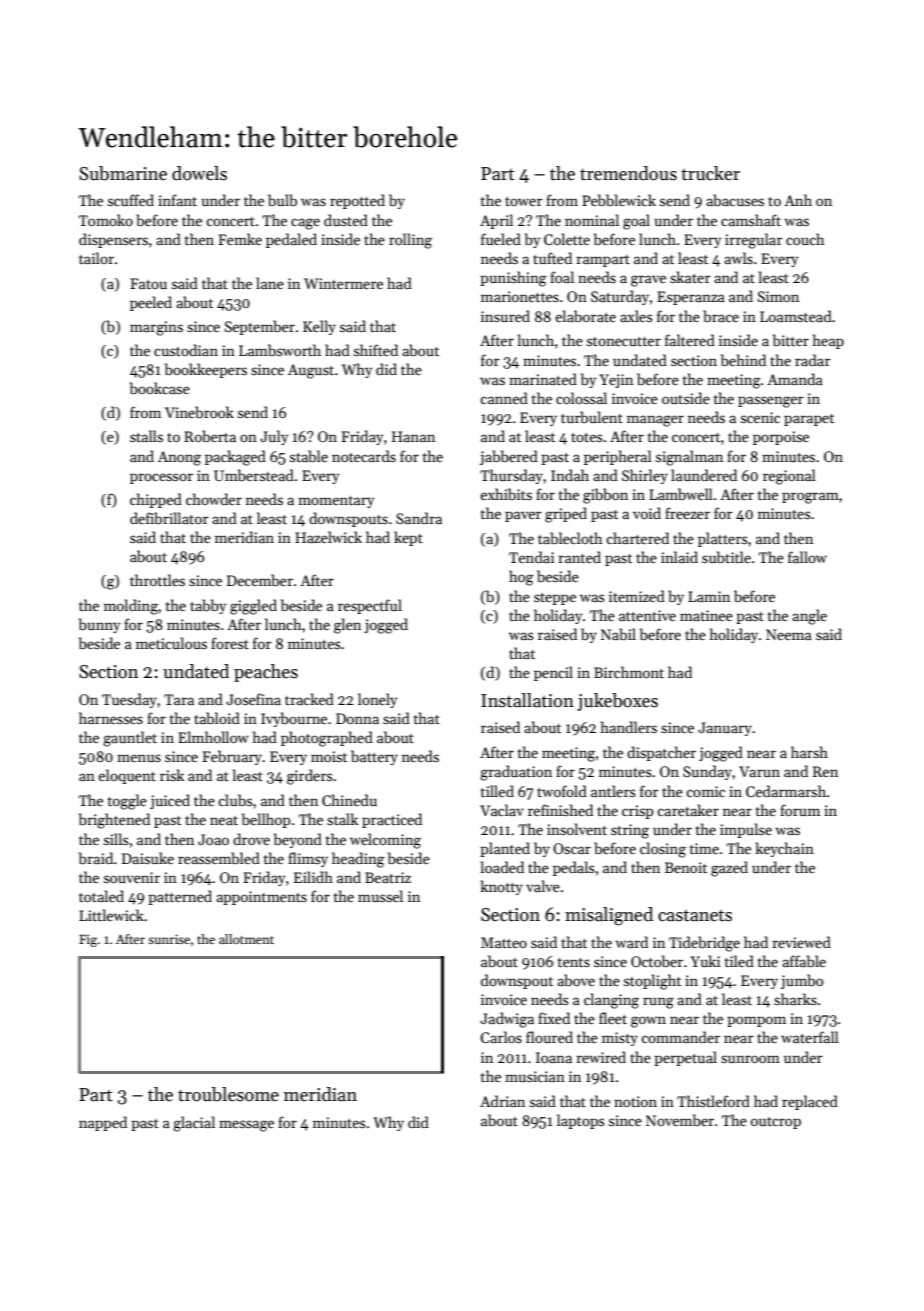 The width and height of the document is (924, 1311). What do you see at coordinates (645, 476) in the document?
I see `Shirley` at bounding box center [645, 476].
